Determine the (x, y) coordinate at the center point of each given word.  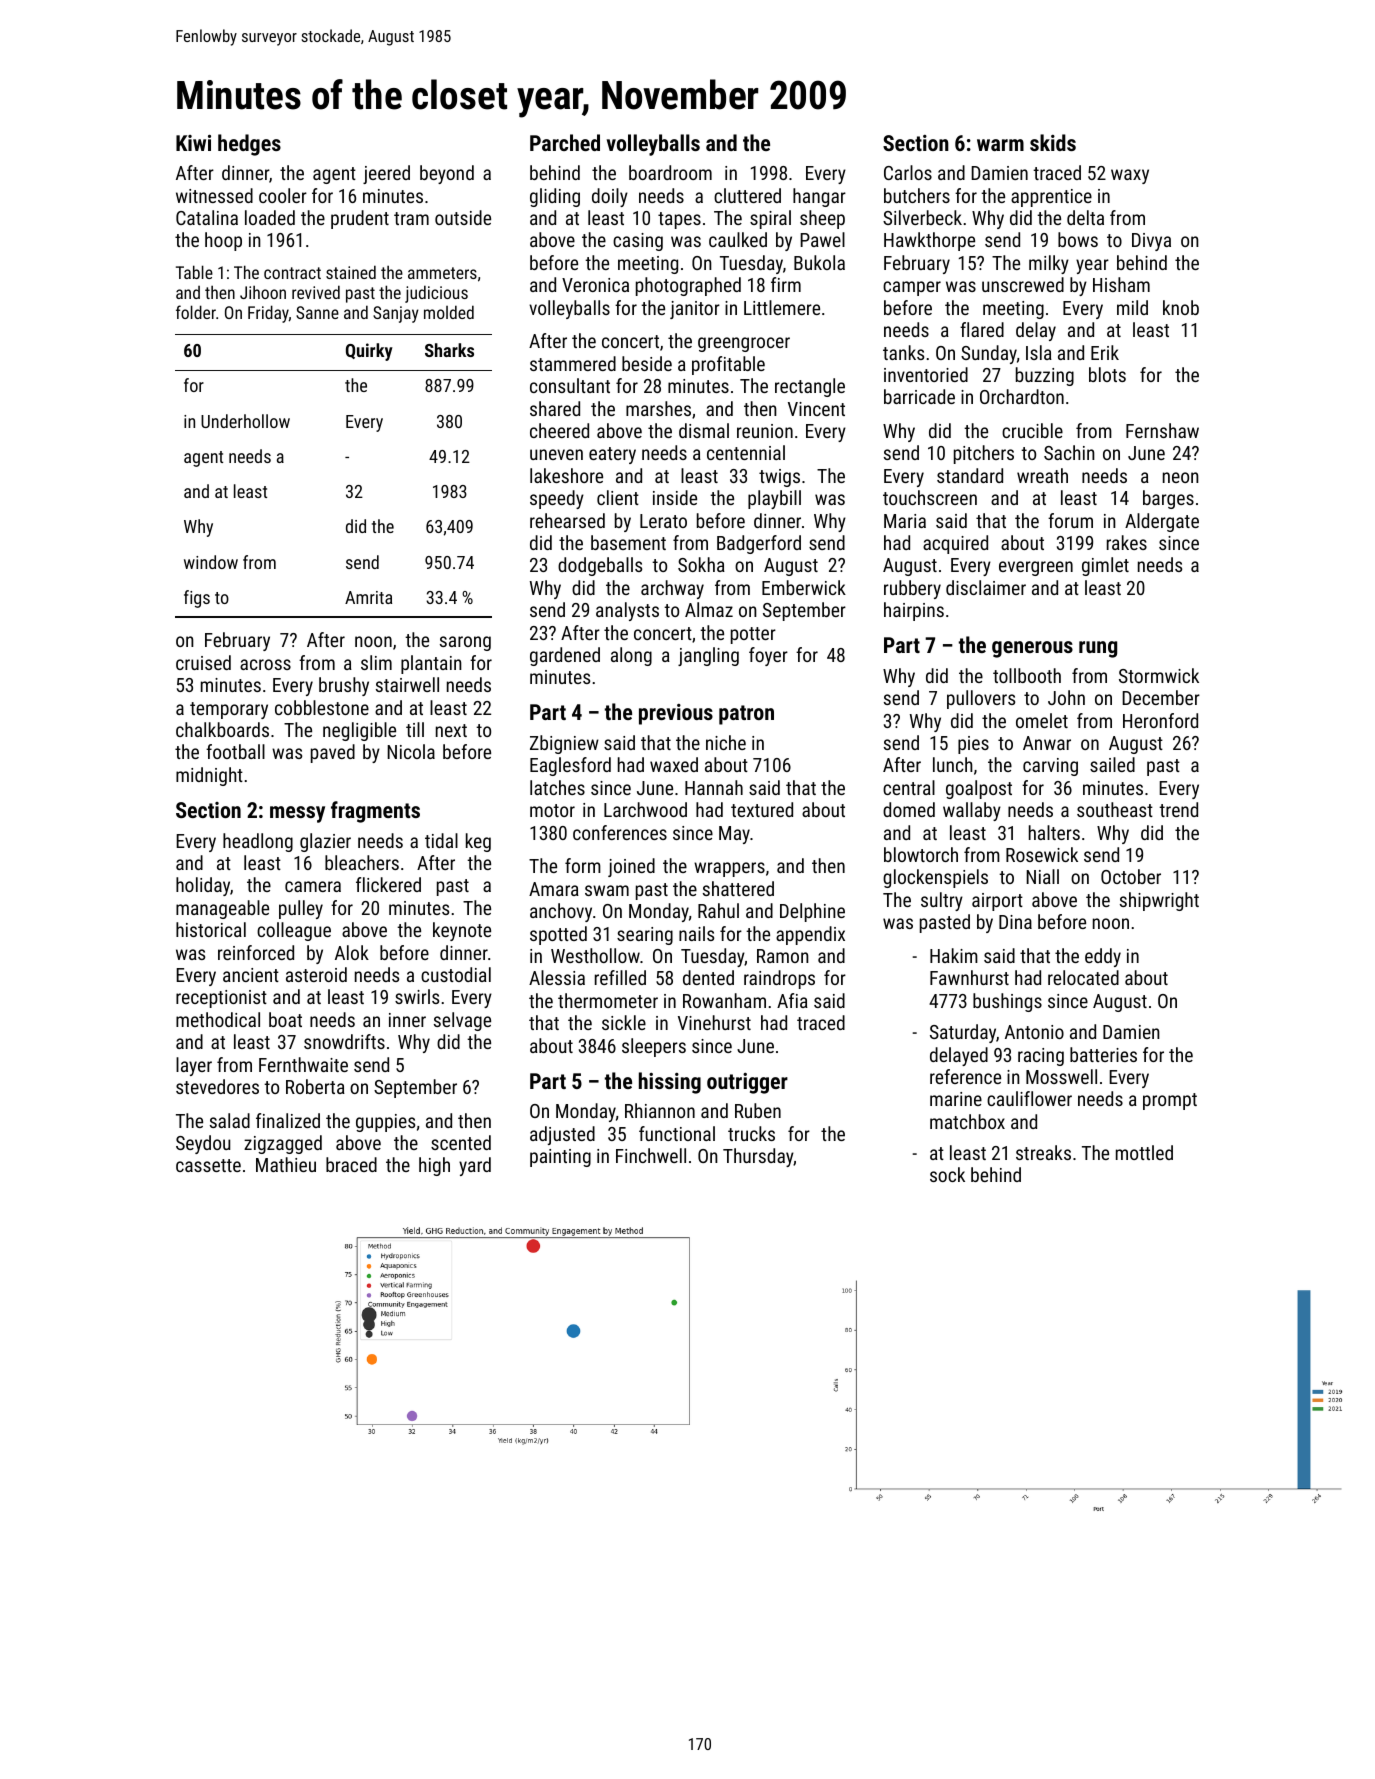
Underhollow (245, 421)
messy (297, 814)
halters (1054, 832)
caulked (738, 239)
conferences (620, 832)
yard (475, 1166)
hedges (249, 145)
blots (1107, 374)
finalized (288, 1120)
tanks (903, 352)
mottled (1144, 1152)
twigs (779, 478)
